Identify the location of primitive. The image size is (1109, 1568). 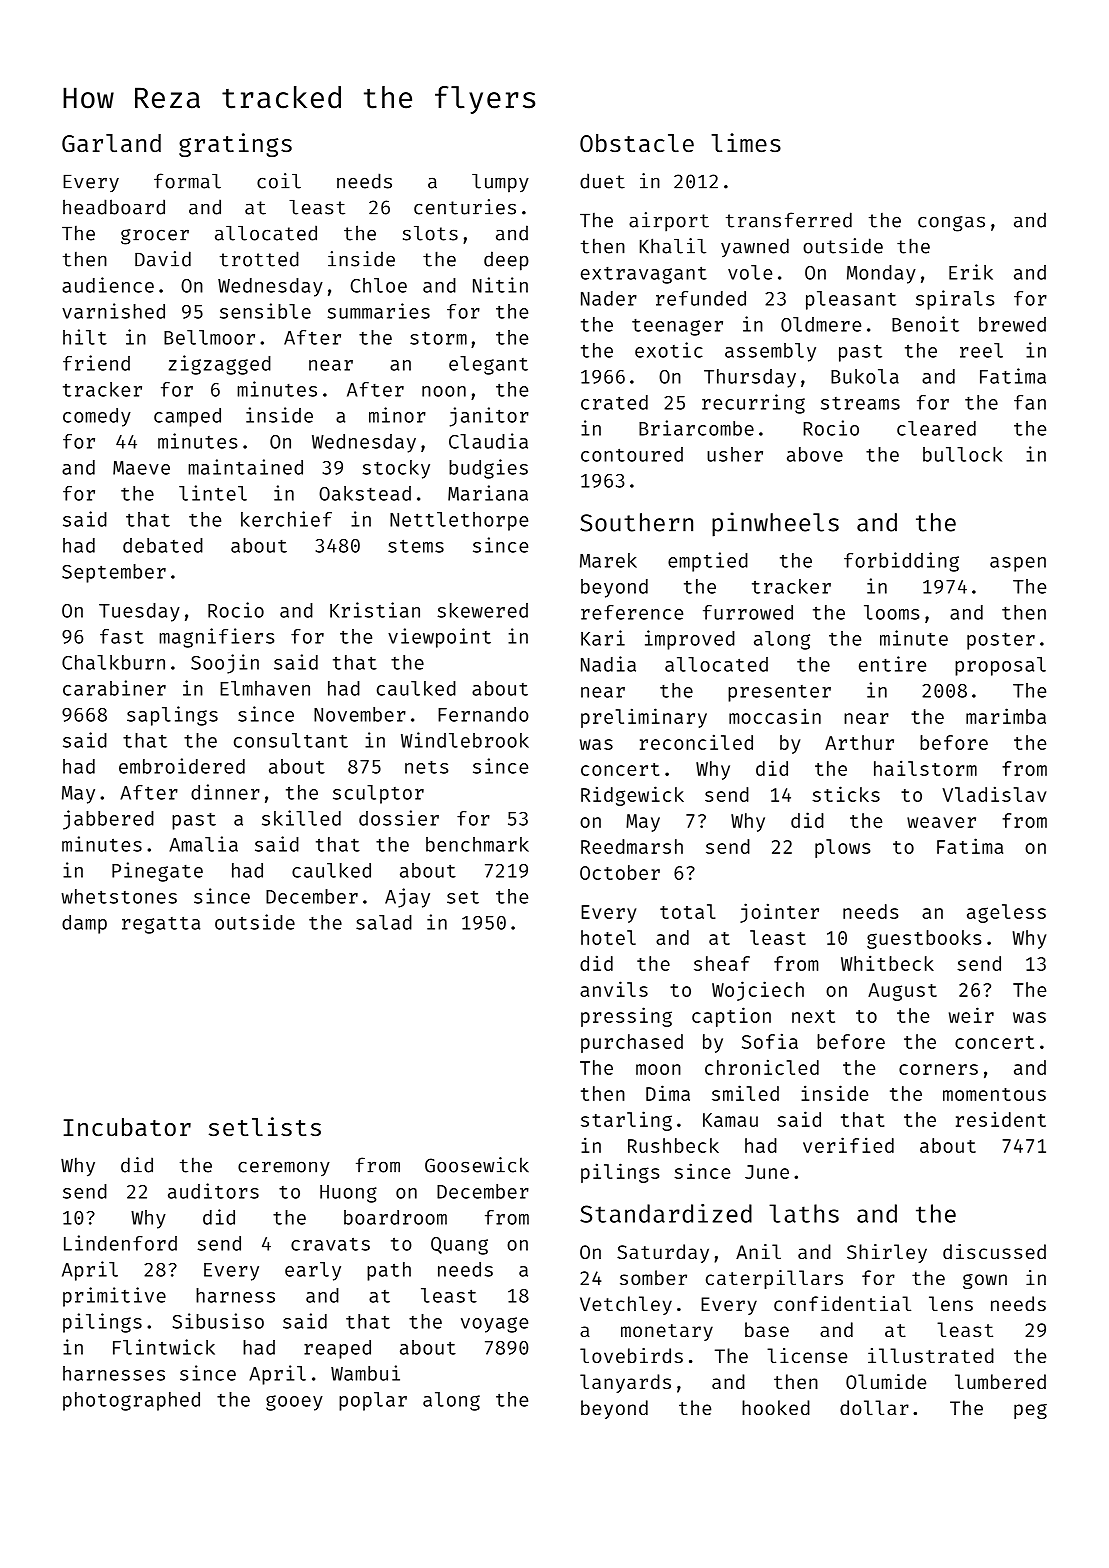
(114, 1297).
